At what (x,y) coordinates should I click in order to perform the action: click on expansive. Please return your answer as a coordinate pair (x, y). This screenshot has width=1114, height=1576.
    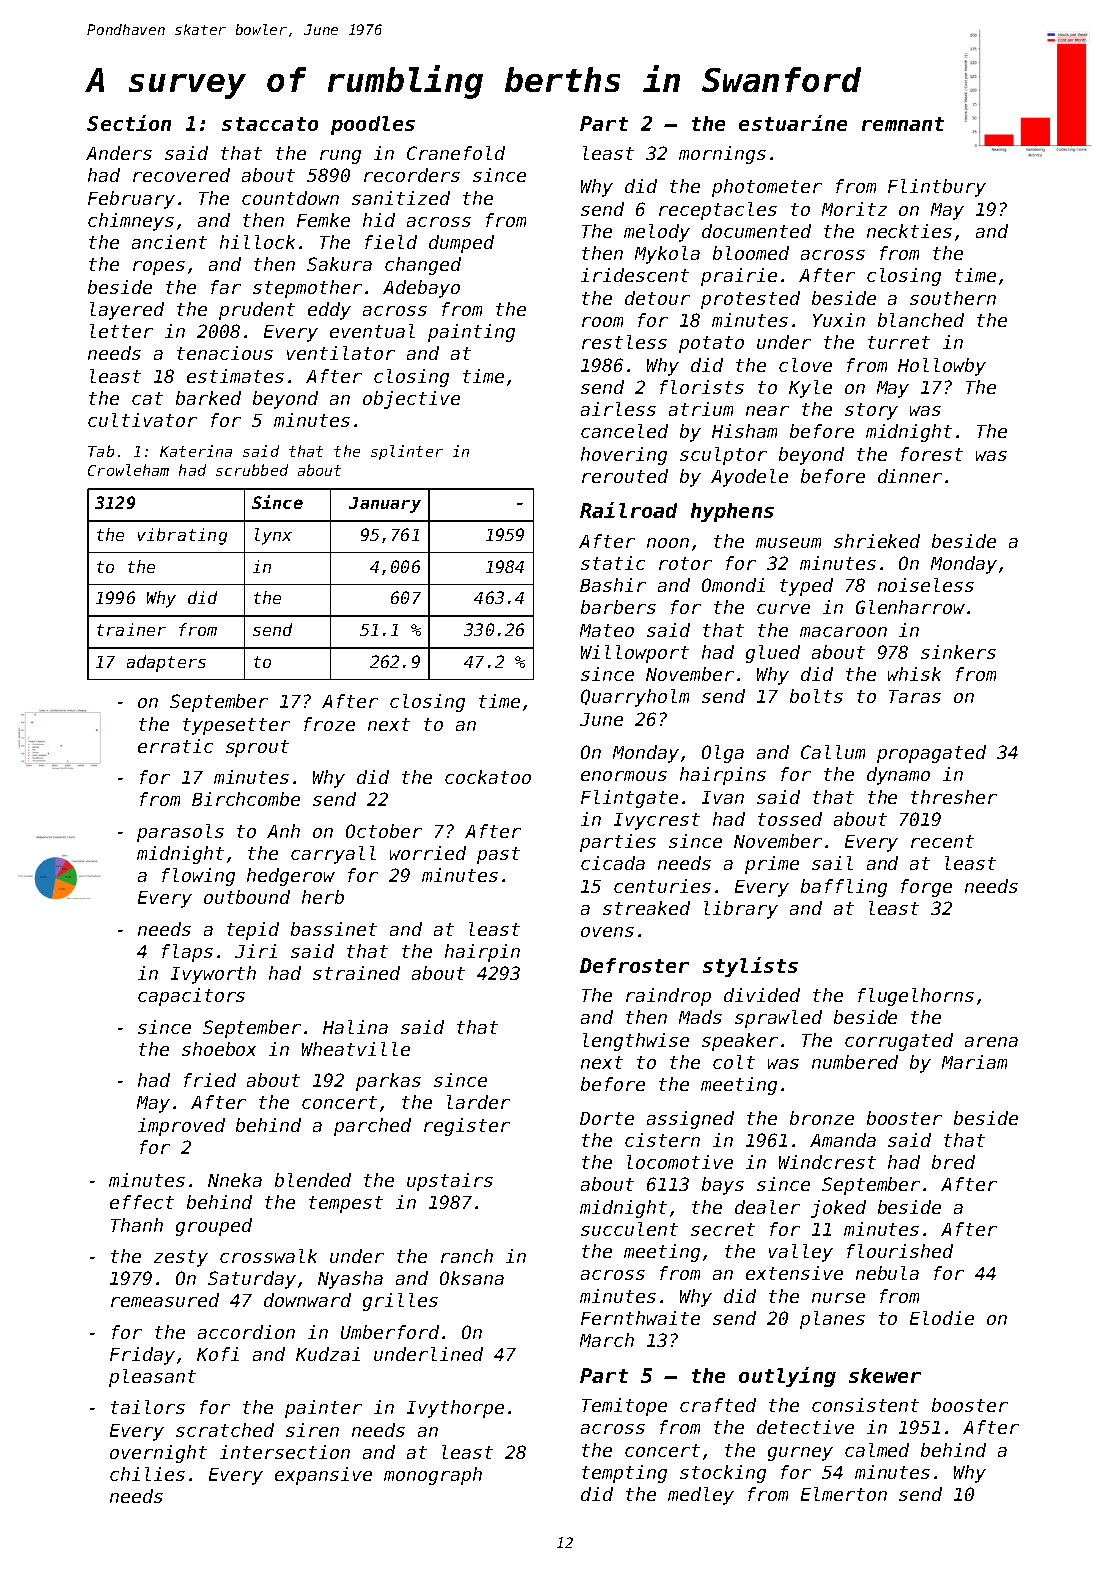
    Looking at the image, I should click on (323, 1476).
